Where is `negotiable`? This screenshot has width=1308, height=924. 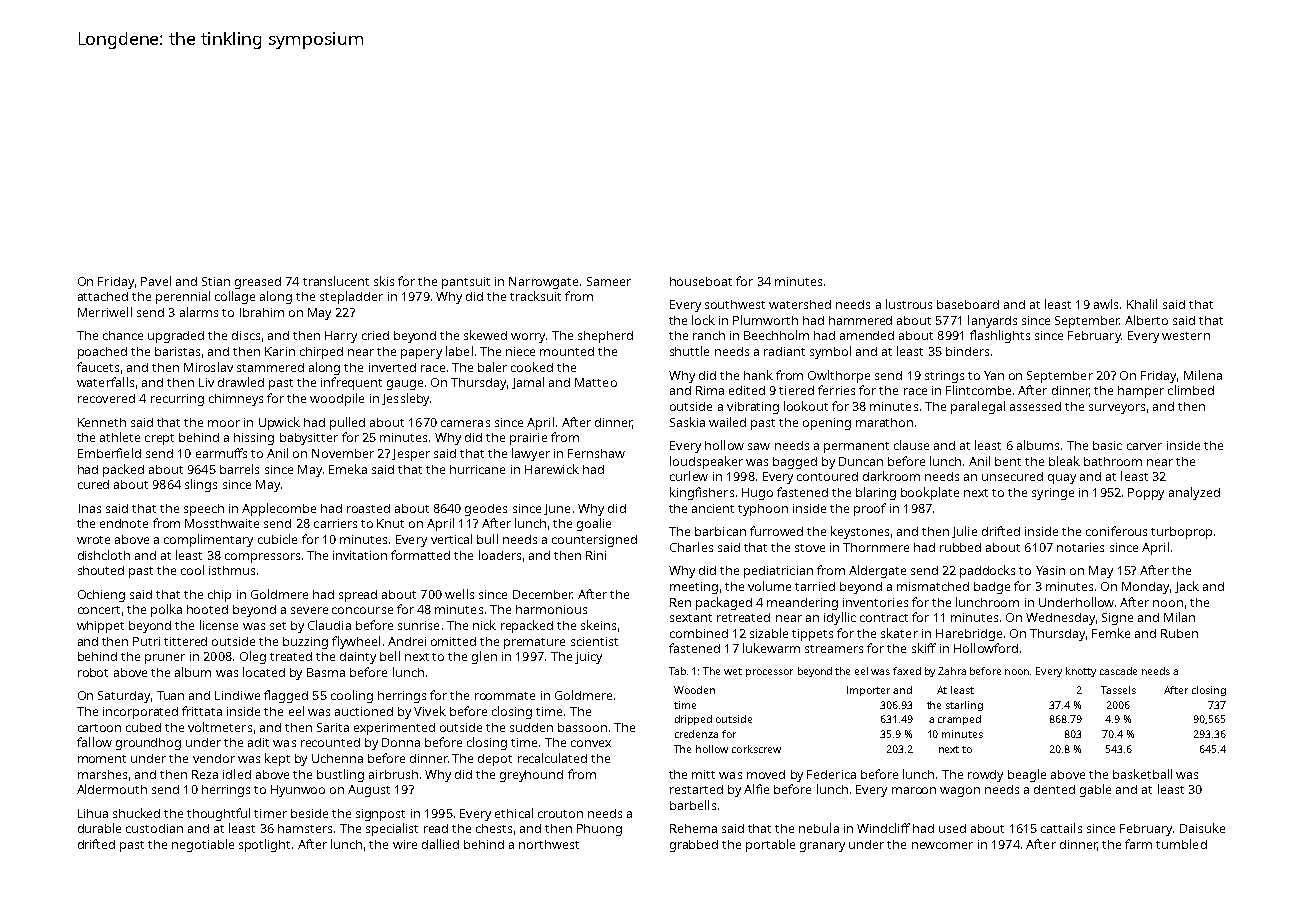 negotiable is located at coordinates (203, 845).
